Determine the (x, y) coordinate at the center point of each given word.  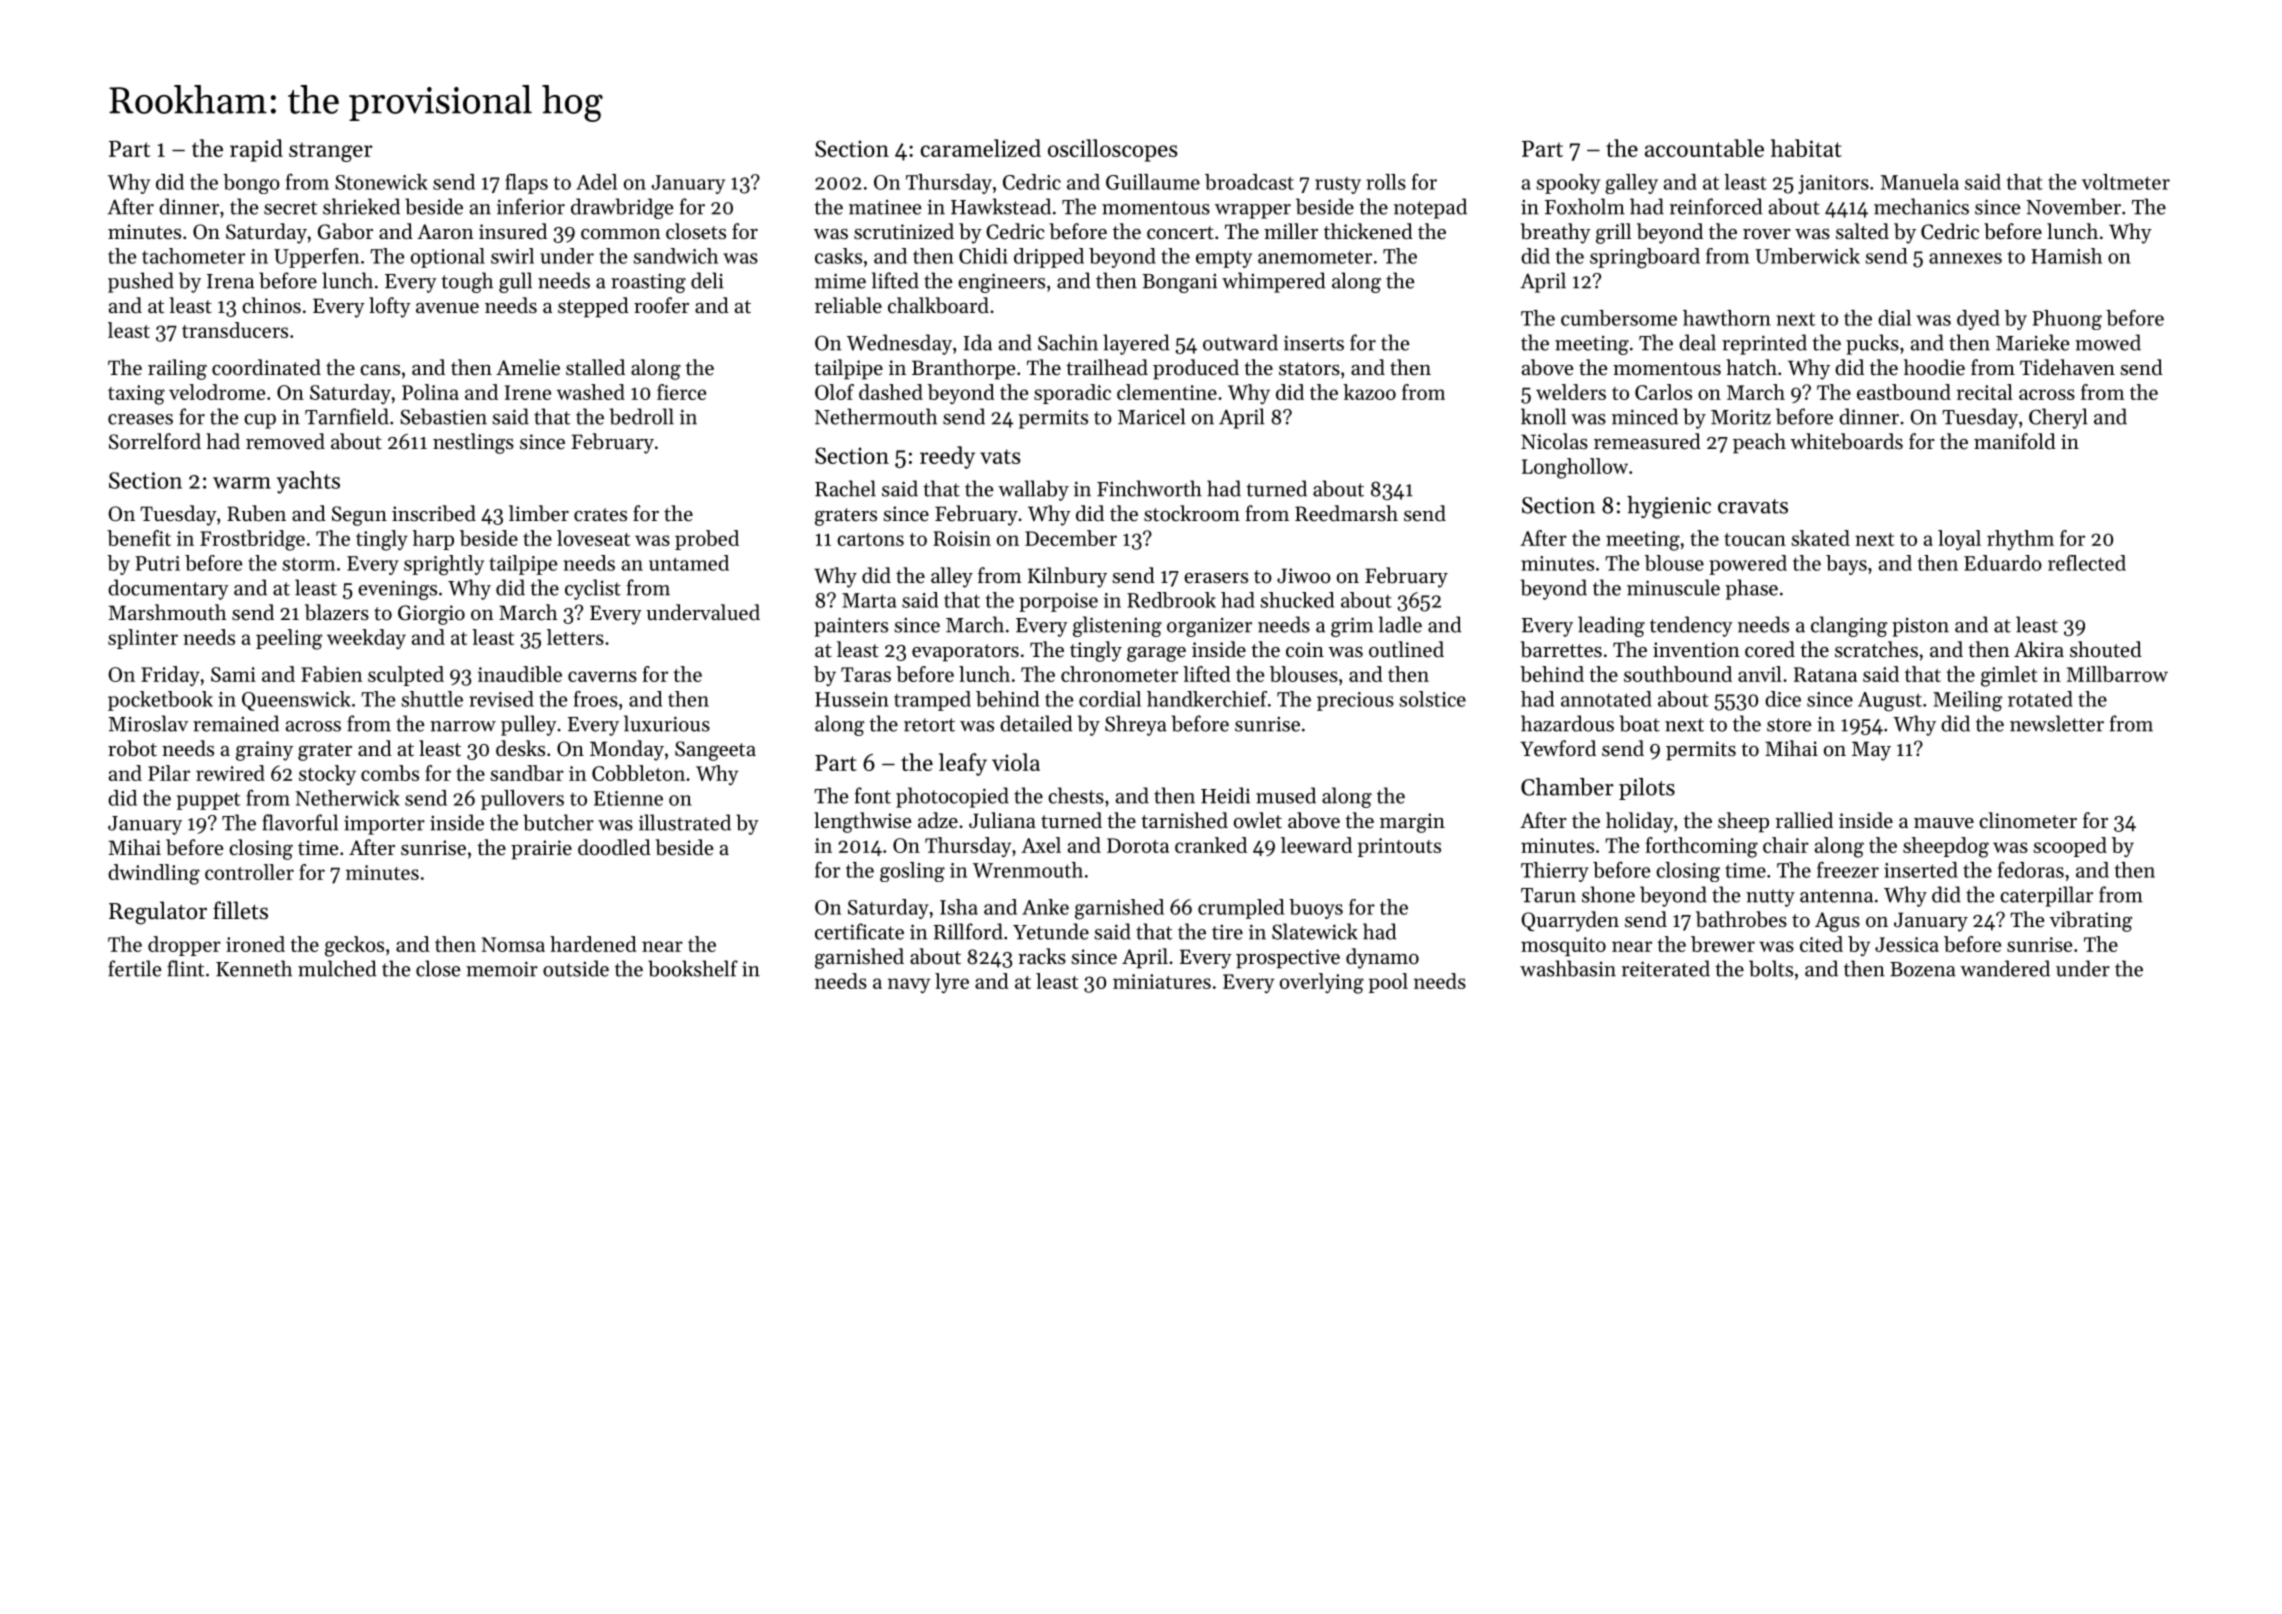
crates (600, 515)
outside (576, 968)
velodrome (217, 392)
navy (909, 985)
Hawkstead (1001, 206)
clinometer (2028, 820)
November (2073, 206)
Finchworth (1149, 488)
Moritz (1741, 417)
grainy (264, 751)
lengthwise (862, 822)
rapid (256, 150)
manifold (2015, 441)
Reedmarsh (1346, 513)
